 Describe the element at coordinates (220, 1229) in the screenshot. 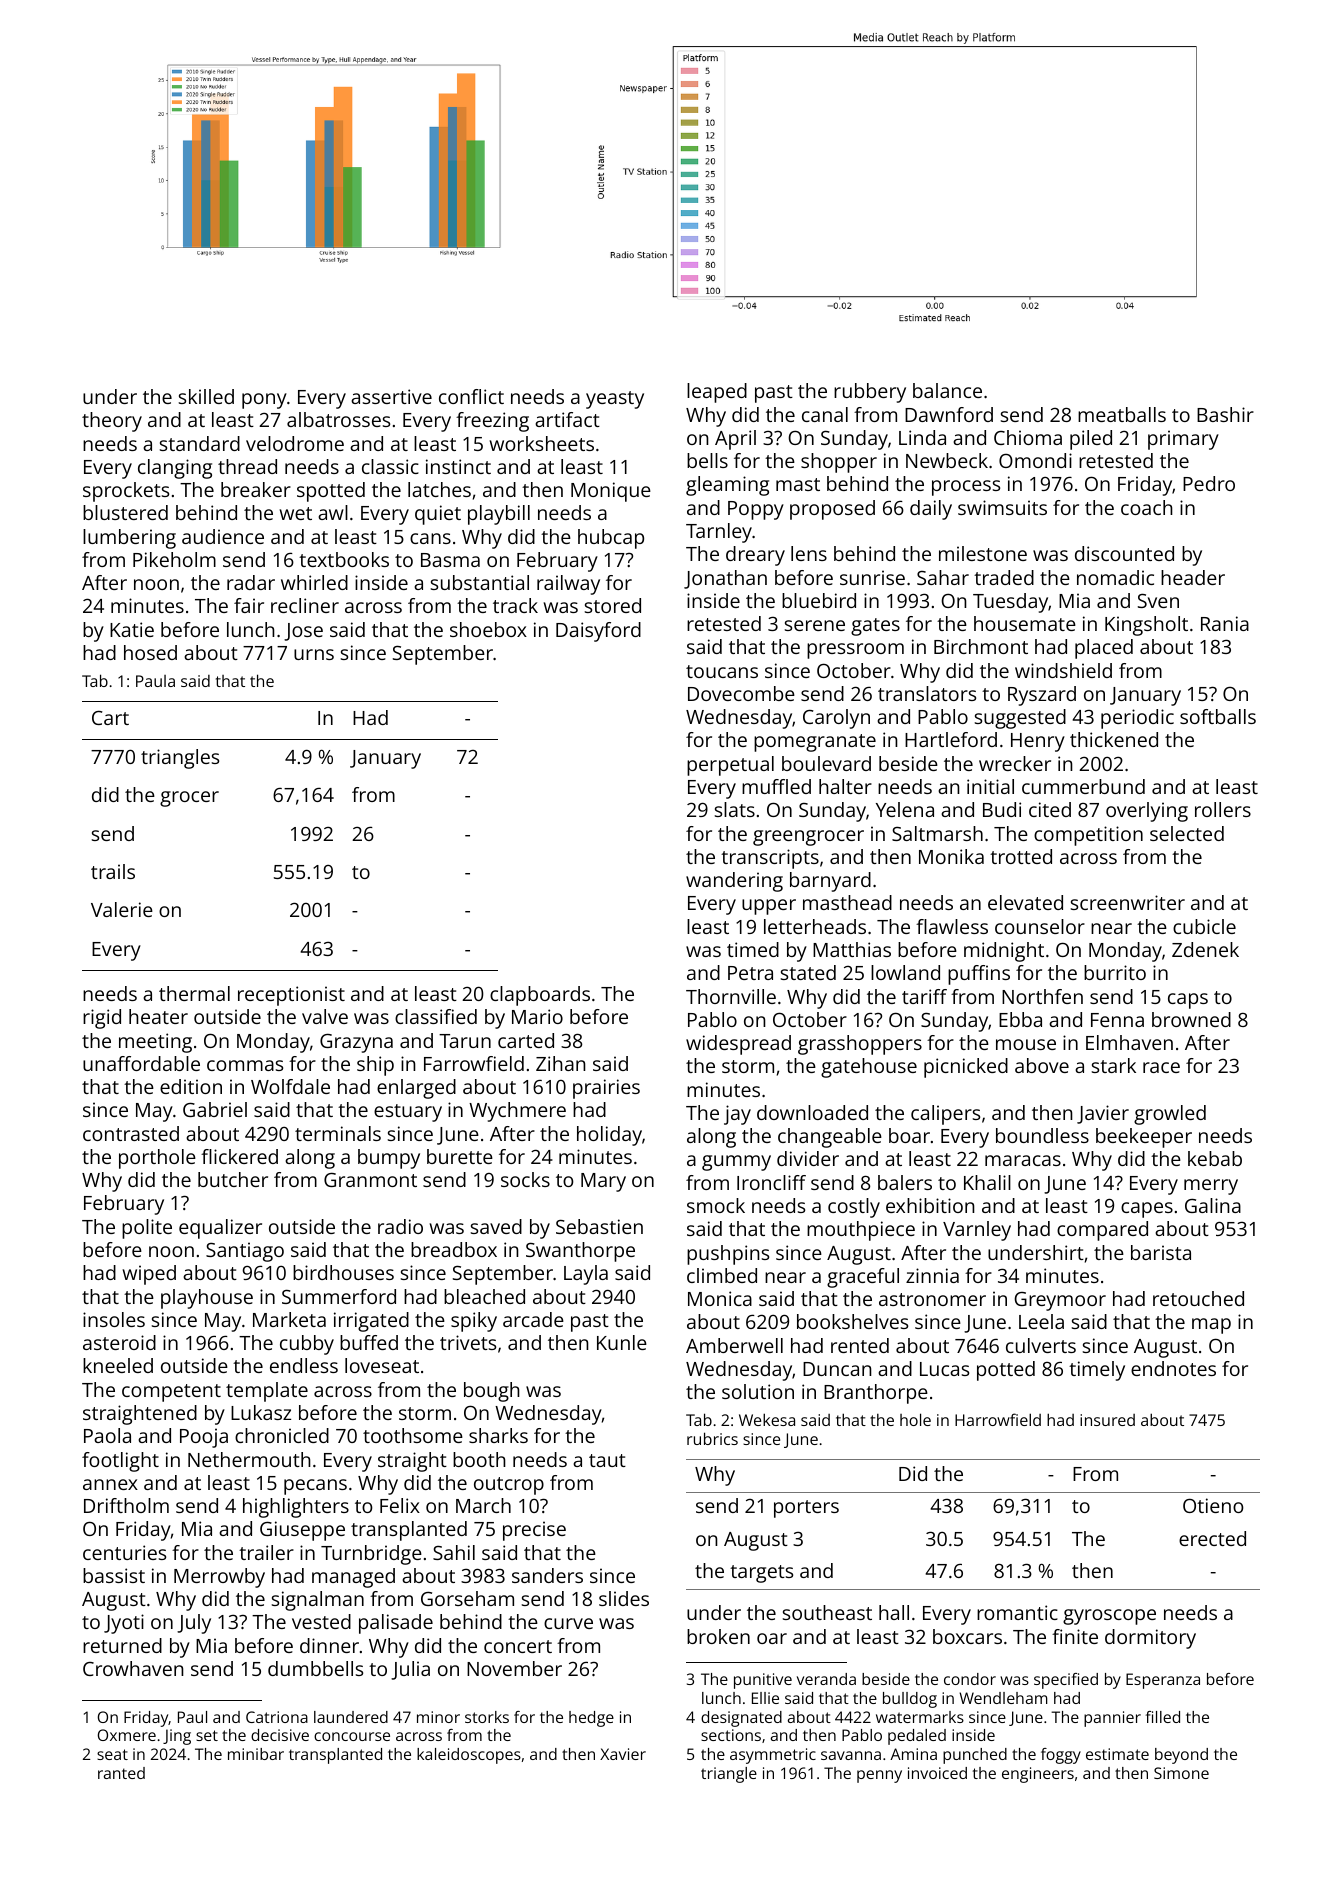

I see `equalizer` at that location.
